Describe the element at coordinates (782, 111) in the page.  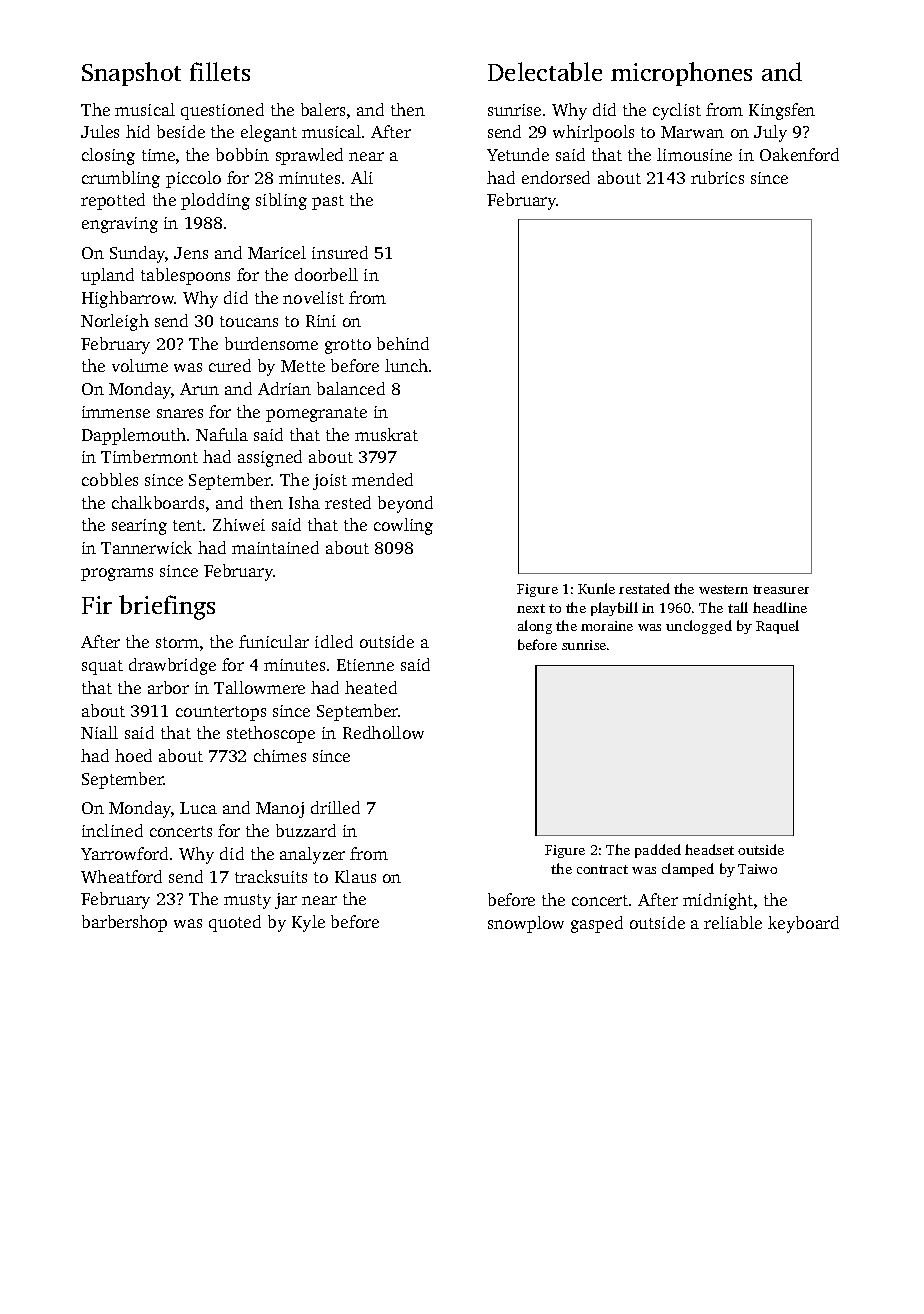
I see `Kingsfen` at that location.
